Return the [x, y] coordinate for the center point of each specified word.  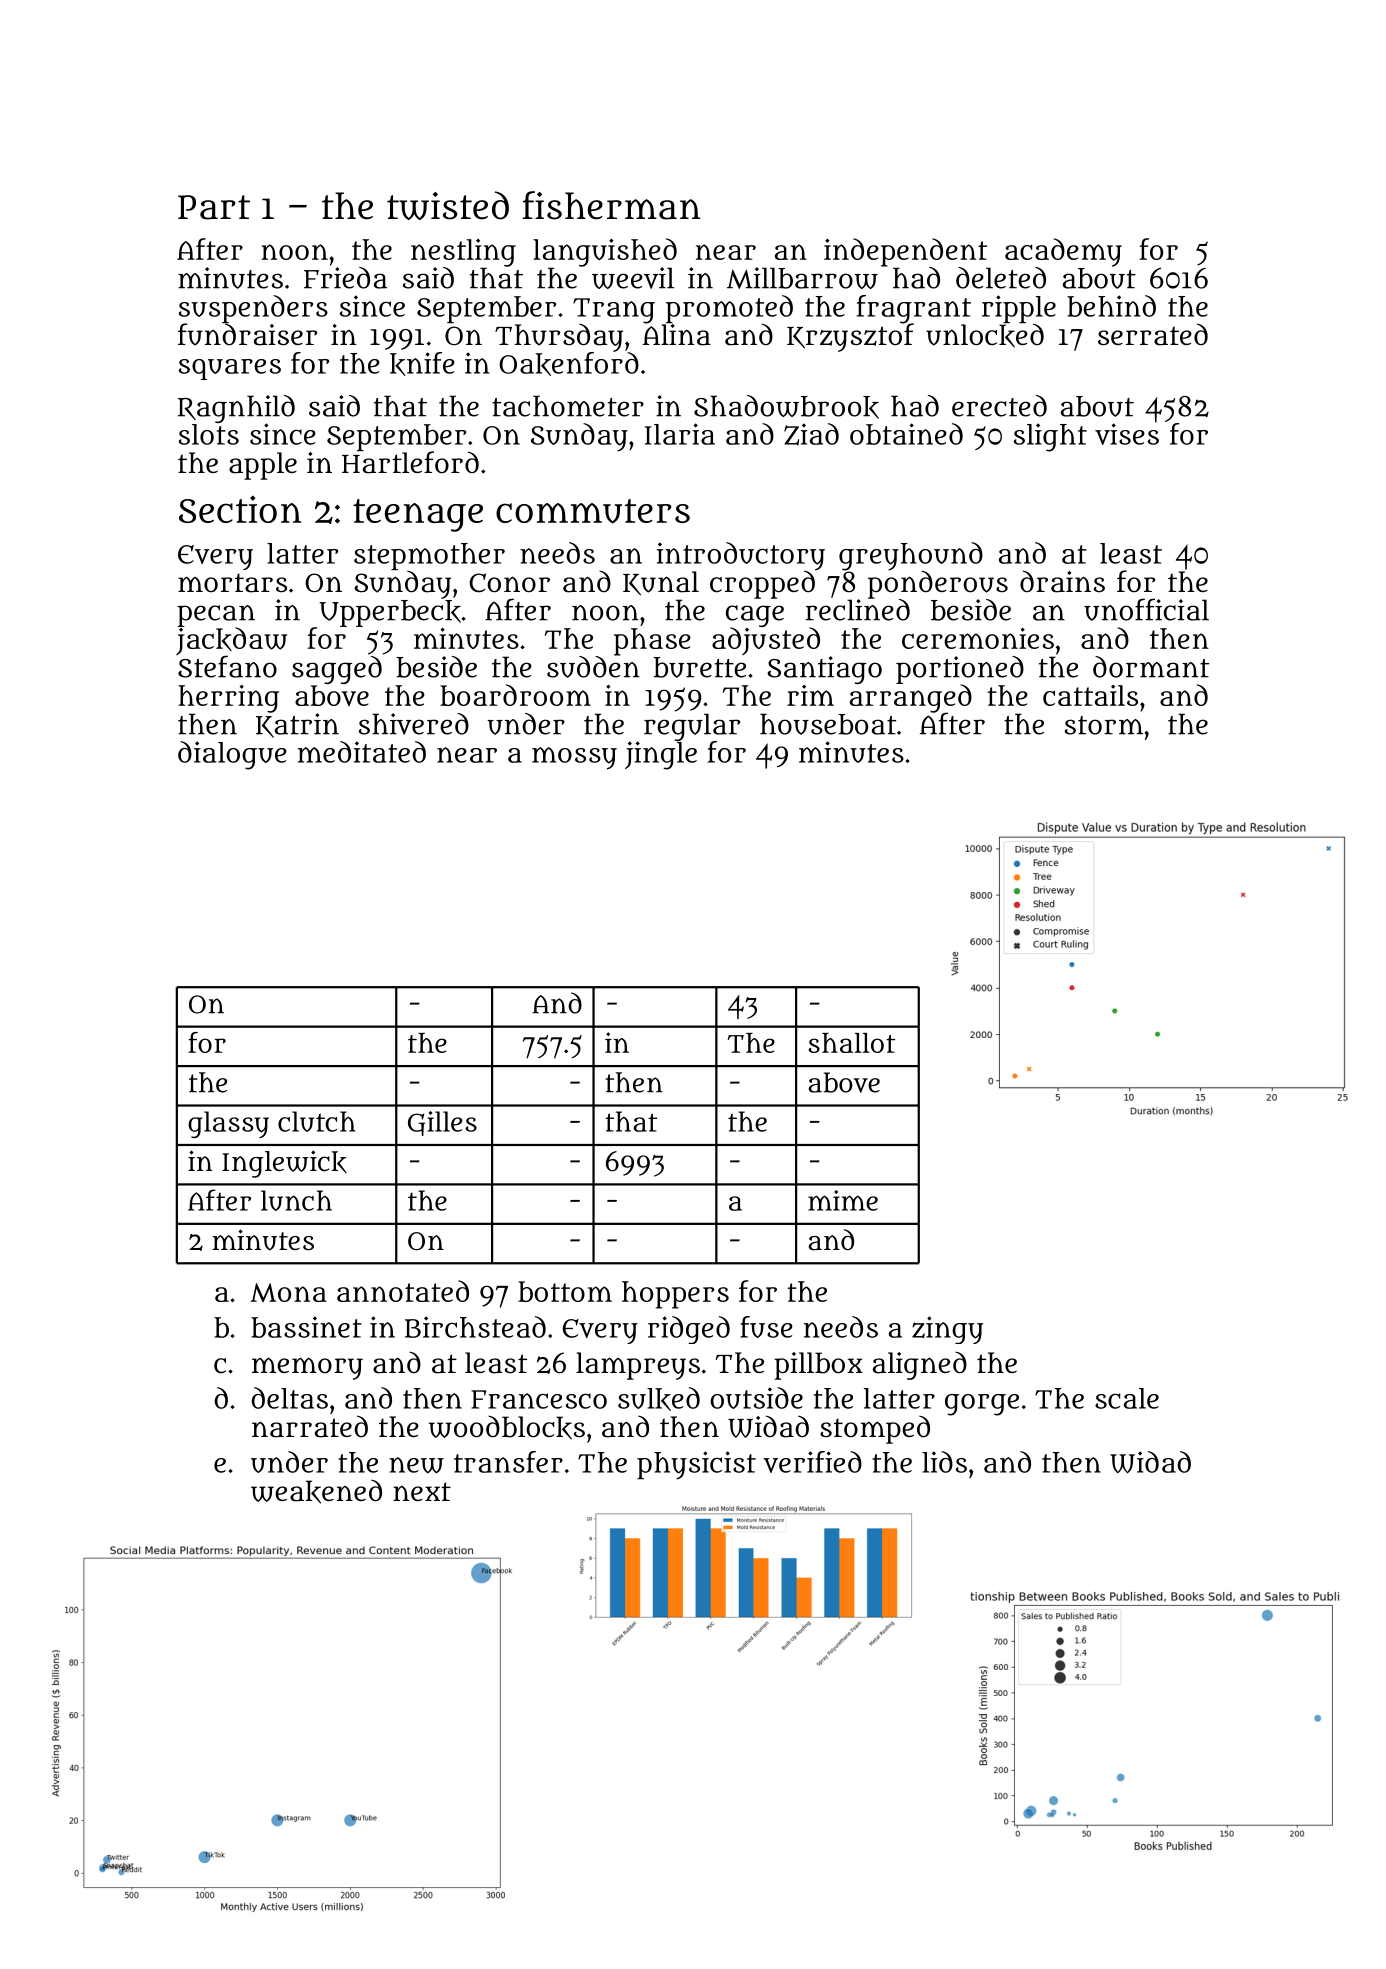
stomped [875, 1430]
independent [905, 252]
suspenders [253, 309]
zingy [947, 1330]
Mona [288, 1292]
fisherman [611, 205]
